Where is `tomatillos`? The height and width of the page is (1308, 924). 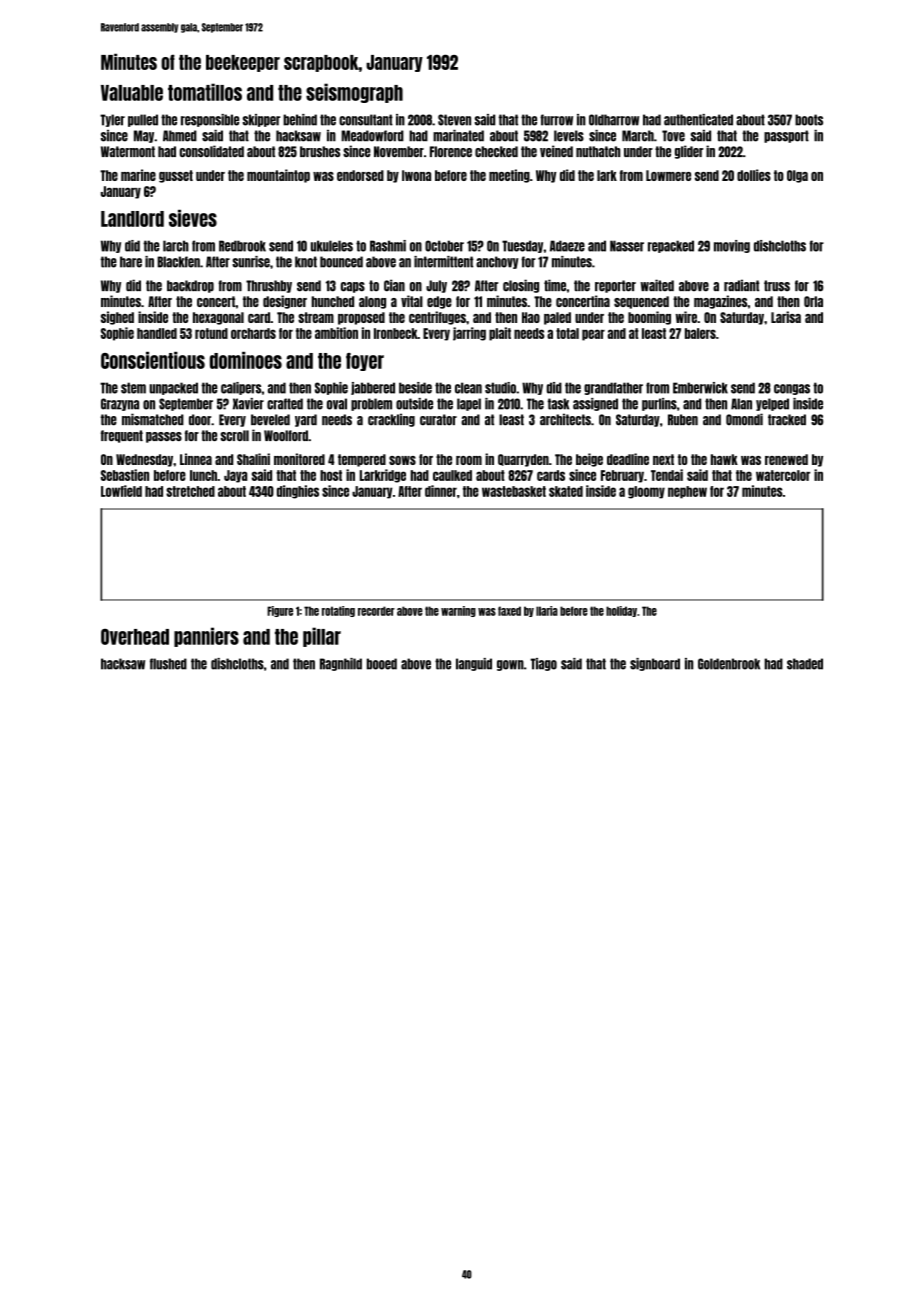 tomatillos is located at coordinates (205, 92).
